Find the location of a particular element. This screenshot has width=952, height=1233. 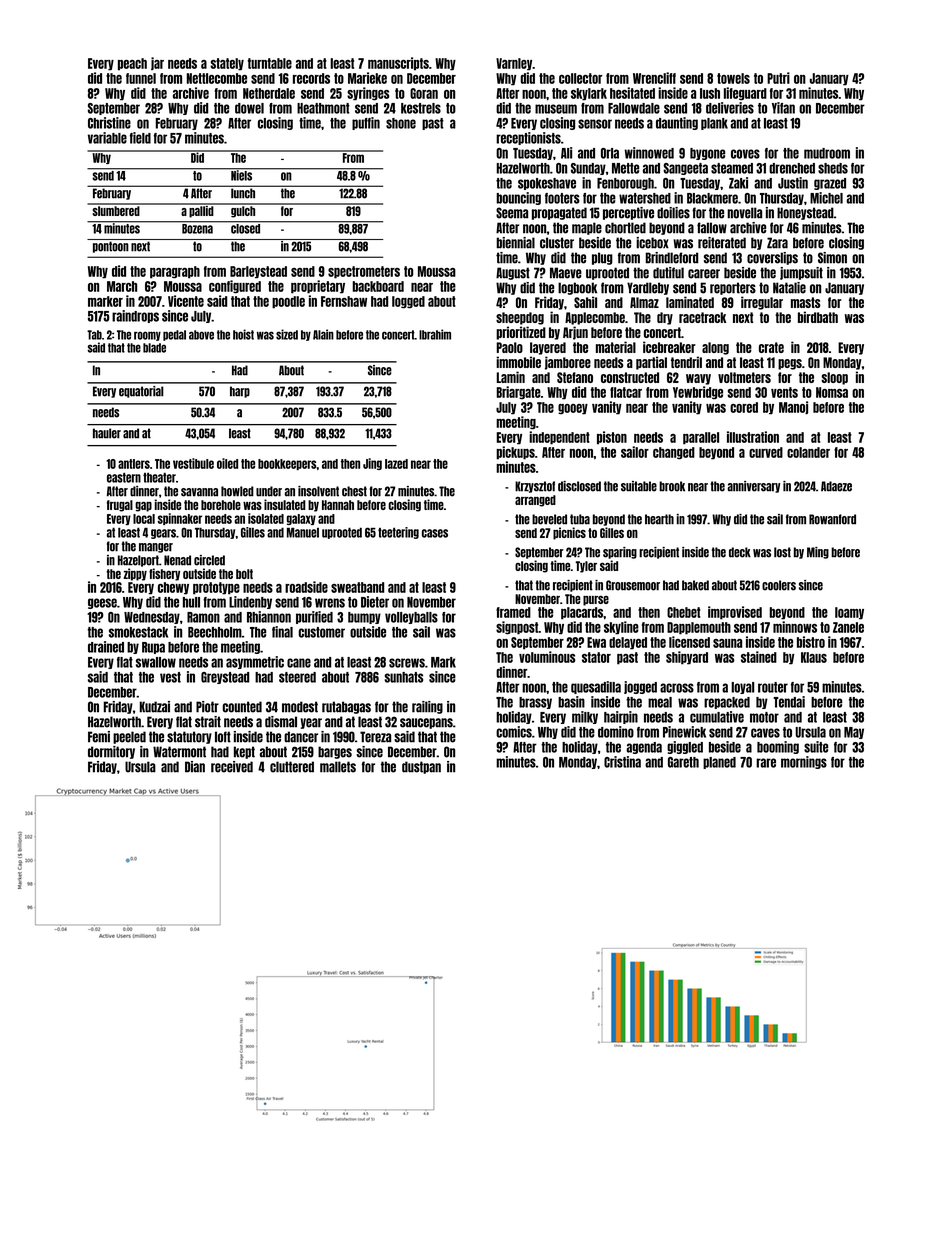

milky is located at coordinates (585, 717).
